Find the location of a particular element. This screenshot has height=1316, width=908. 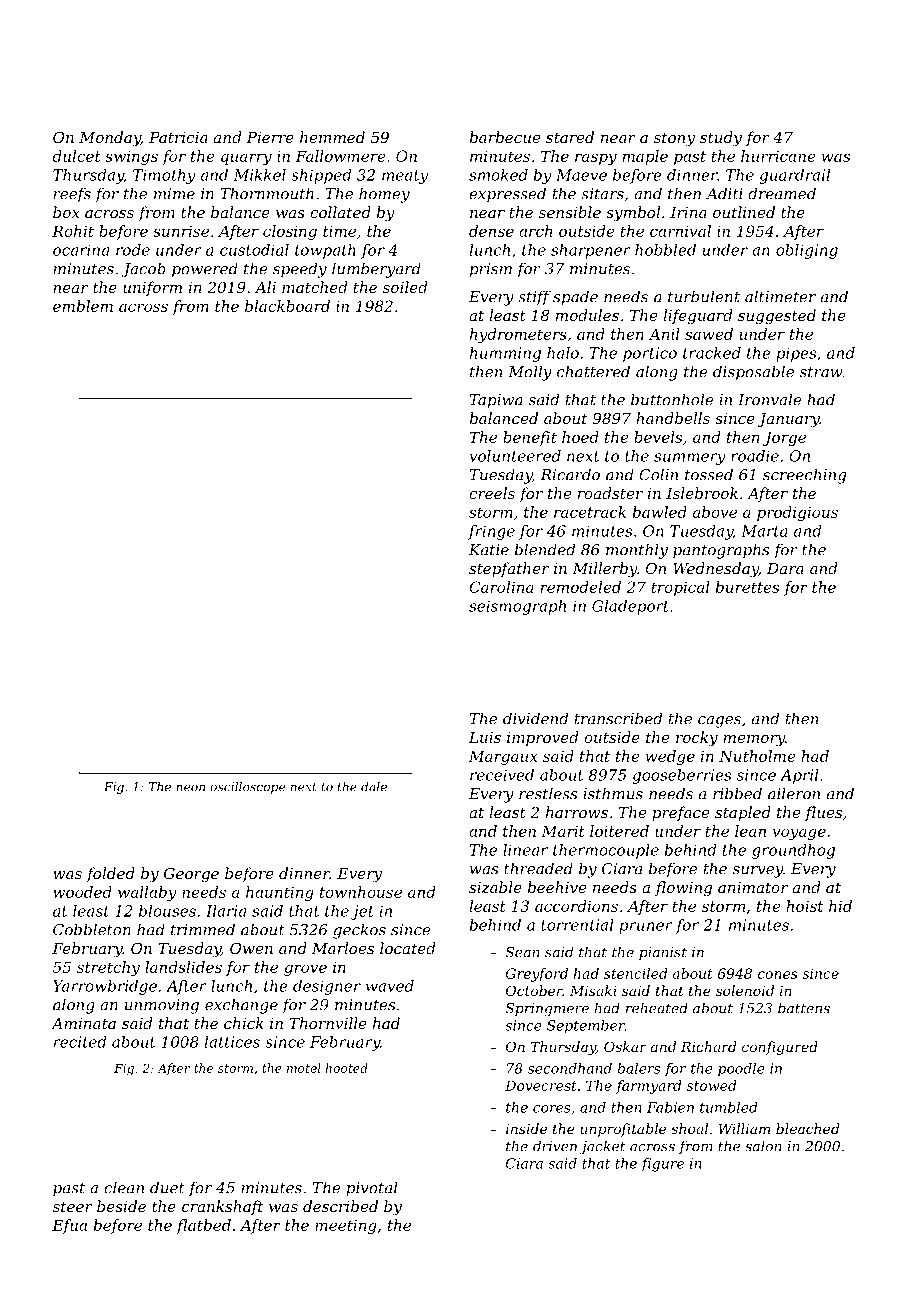

lattices is located at coordinates (232, 1042).
